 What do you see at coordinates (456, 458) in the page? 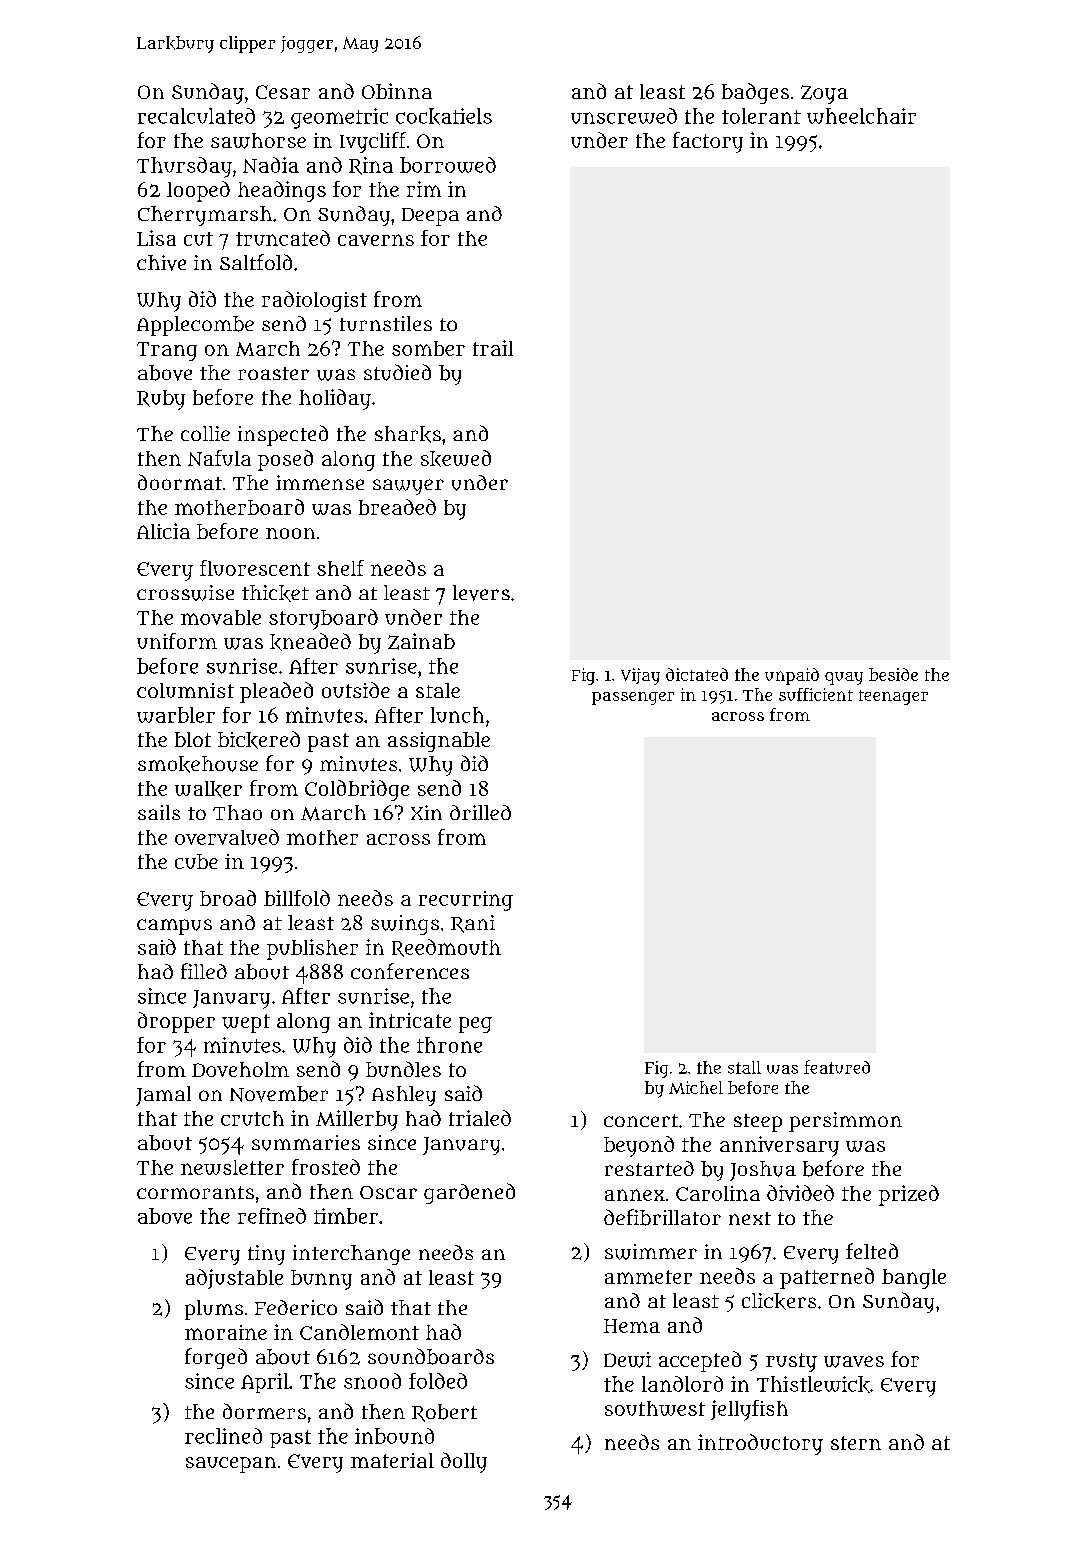
I see `skewed` at bounding box center [456, 458].
